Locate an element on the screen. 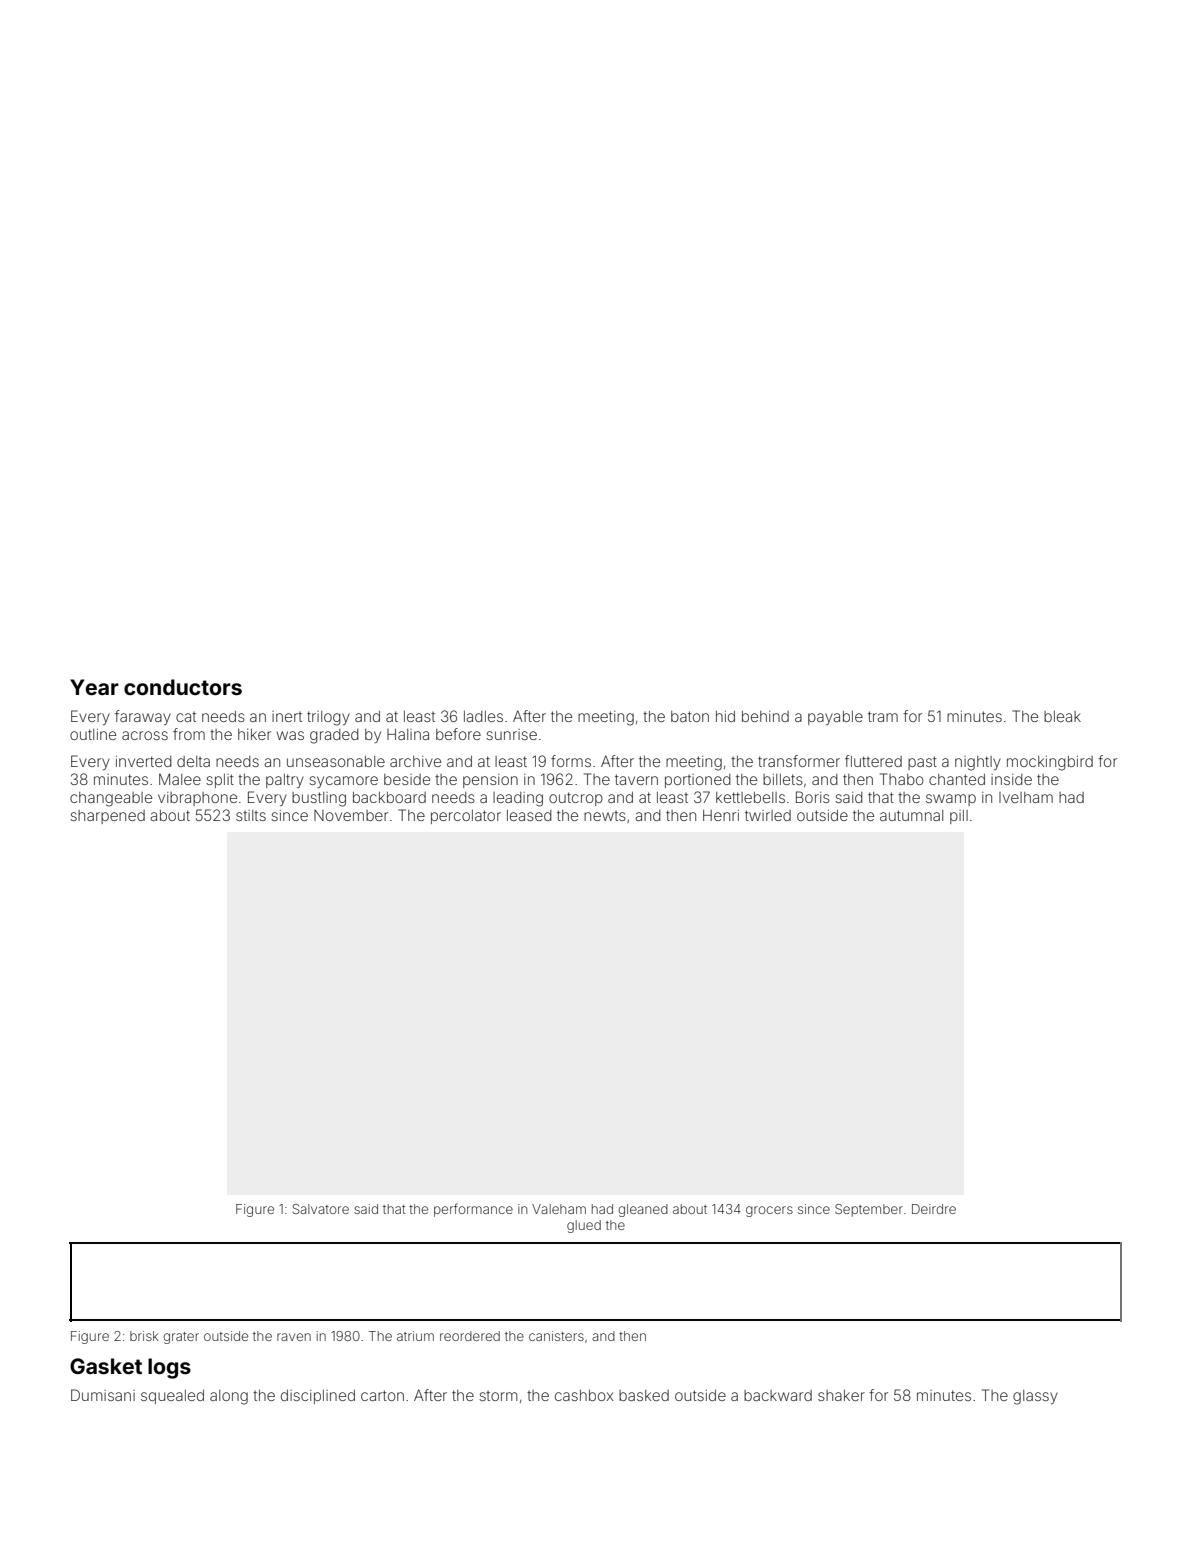  gleaned is located at coordinates (643, 1210).
